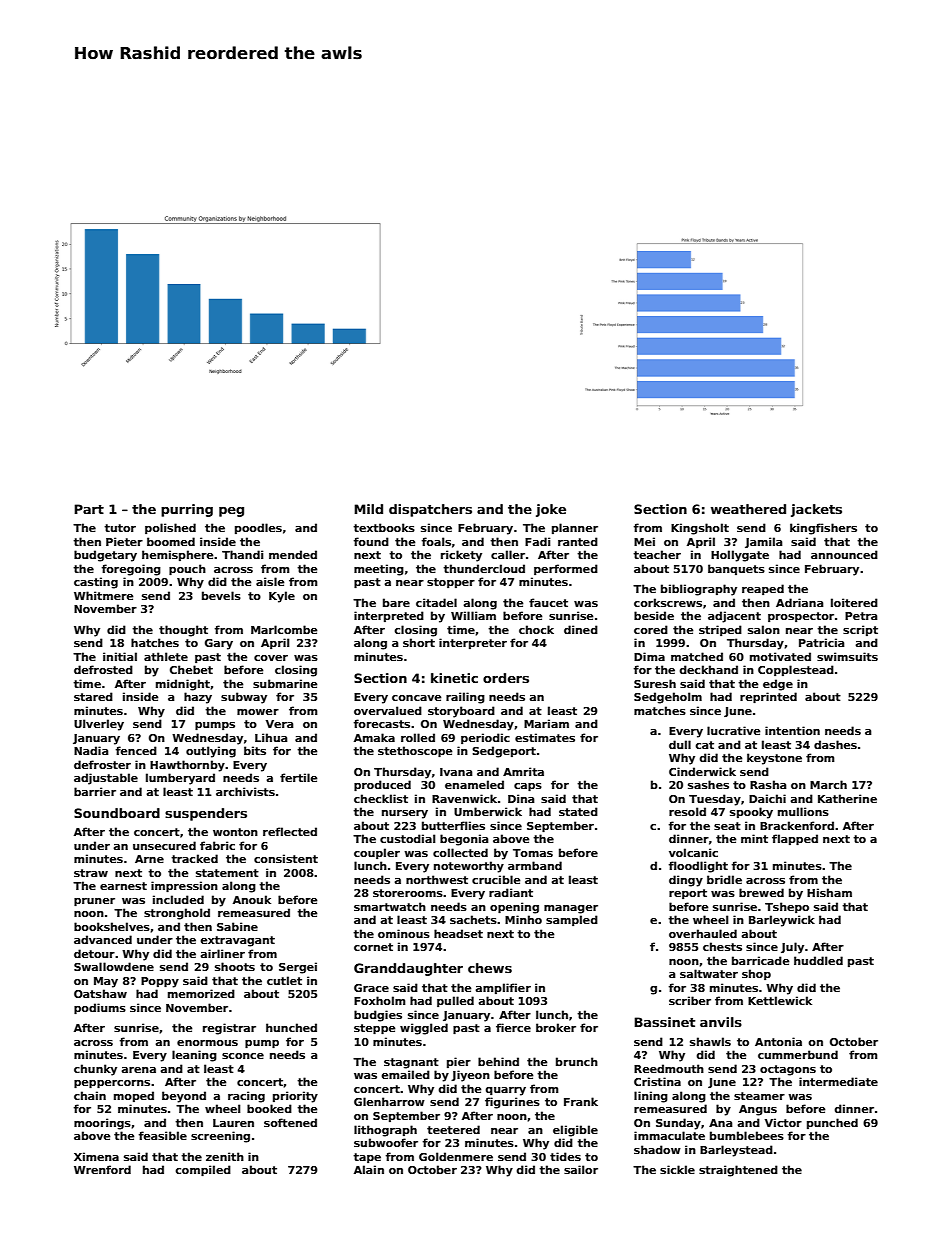 This screenshot has height=1233, width=952. What do you see at coordinates (258, 712) in the screenshot?
I see `mower` at bounding box center [258, 712].
